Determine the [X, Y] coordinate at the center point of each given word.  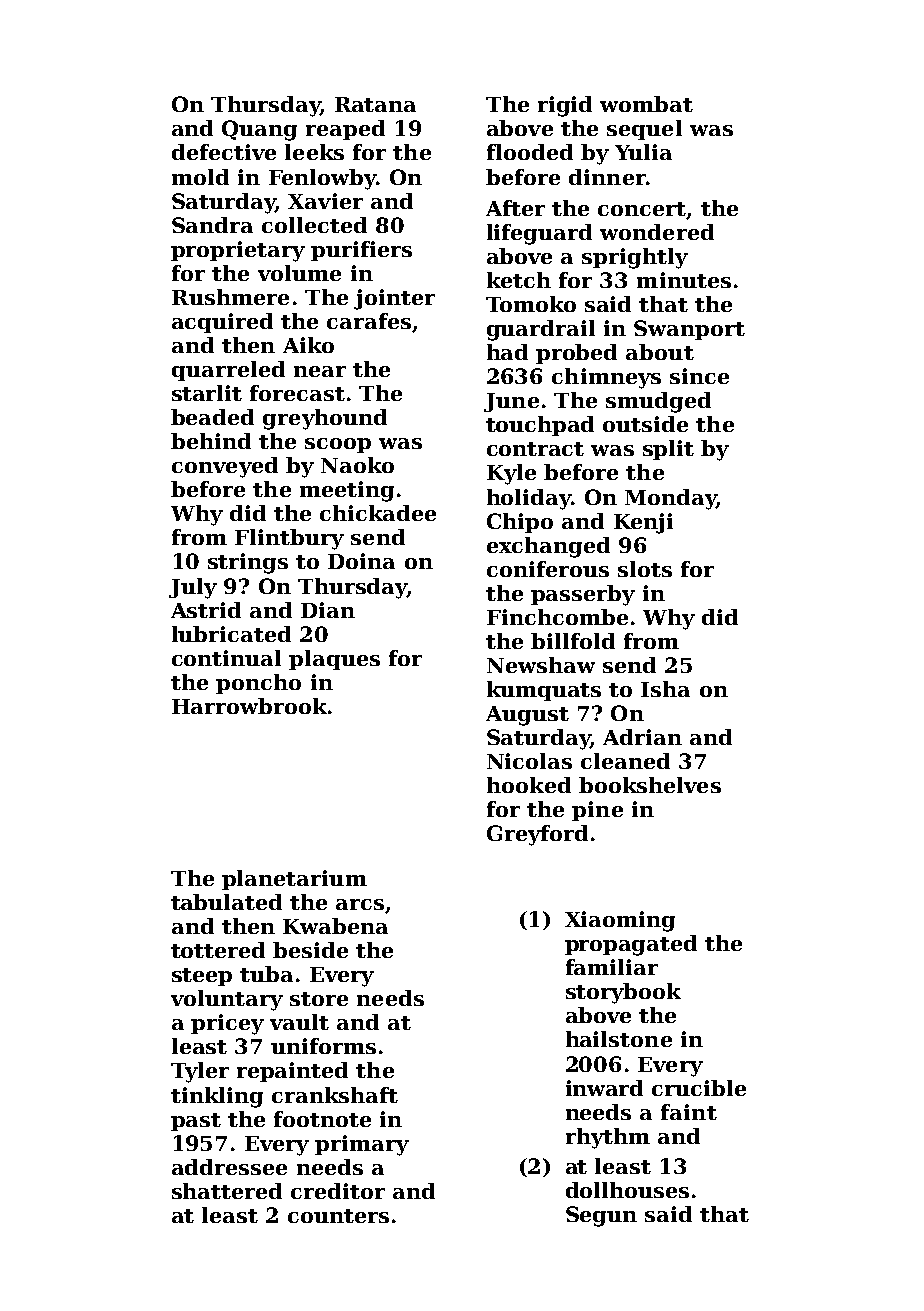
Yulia [643, 152]
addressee [229, 1167]
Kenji [643, 523]
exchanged [548, 547]
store [319, 999]
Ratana [375, 104]
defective [224, 152]
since [699, 376]
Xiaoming [620, 921]
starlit [207, 393]
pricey [227, 1024]
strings [248, 563]
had [507, 352]
